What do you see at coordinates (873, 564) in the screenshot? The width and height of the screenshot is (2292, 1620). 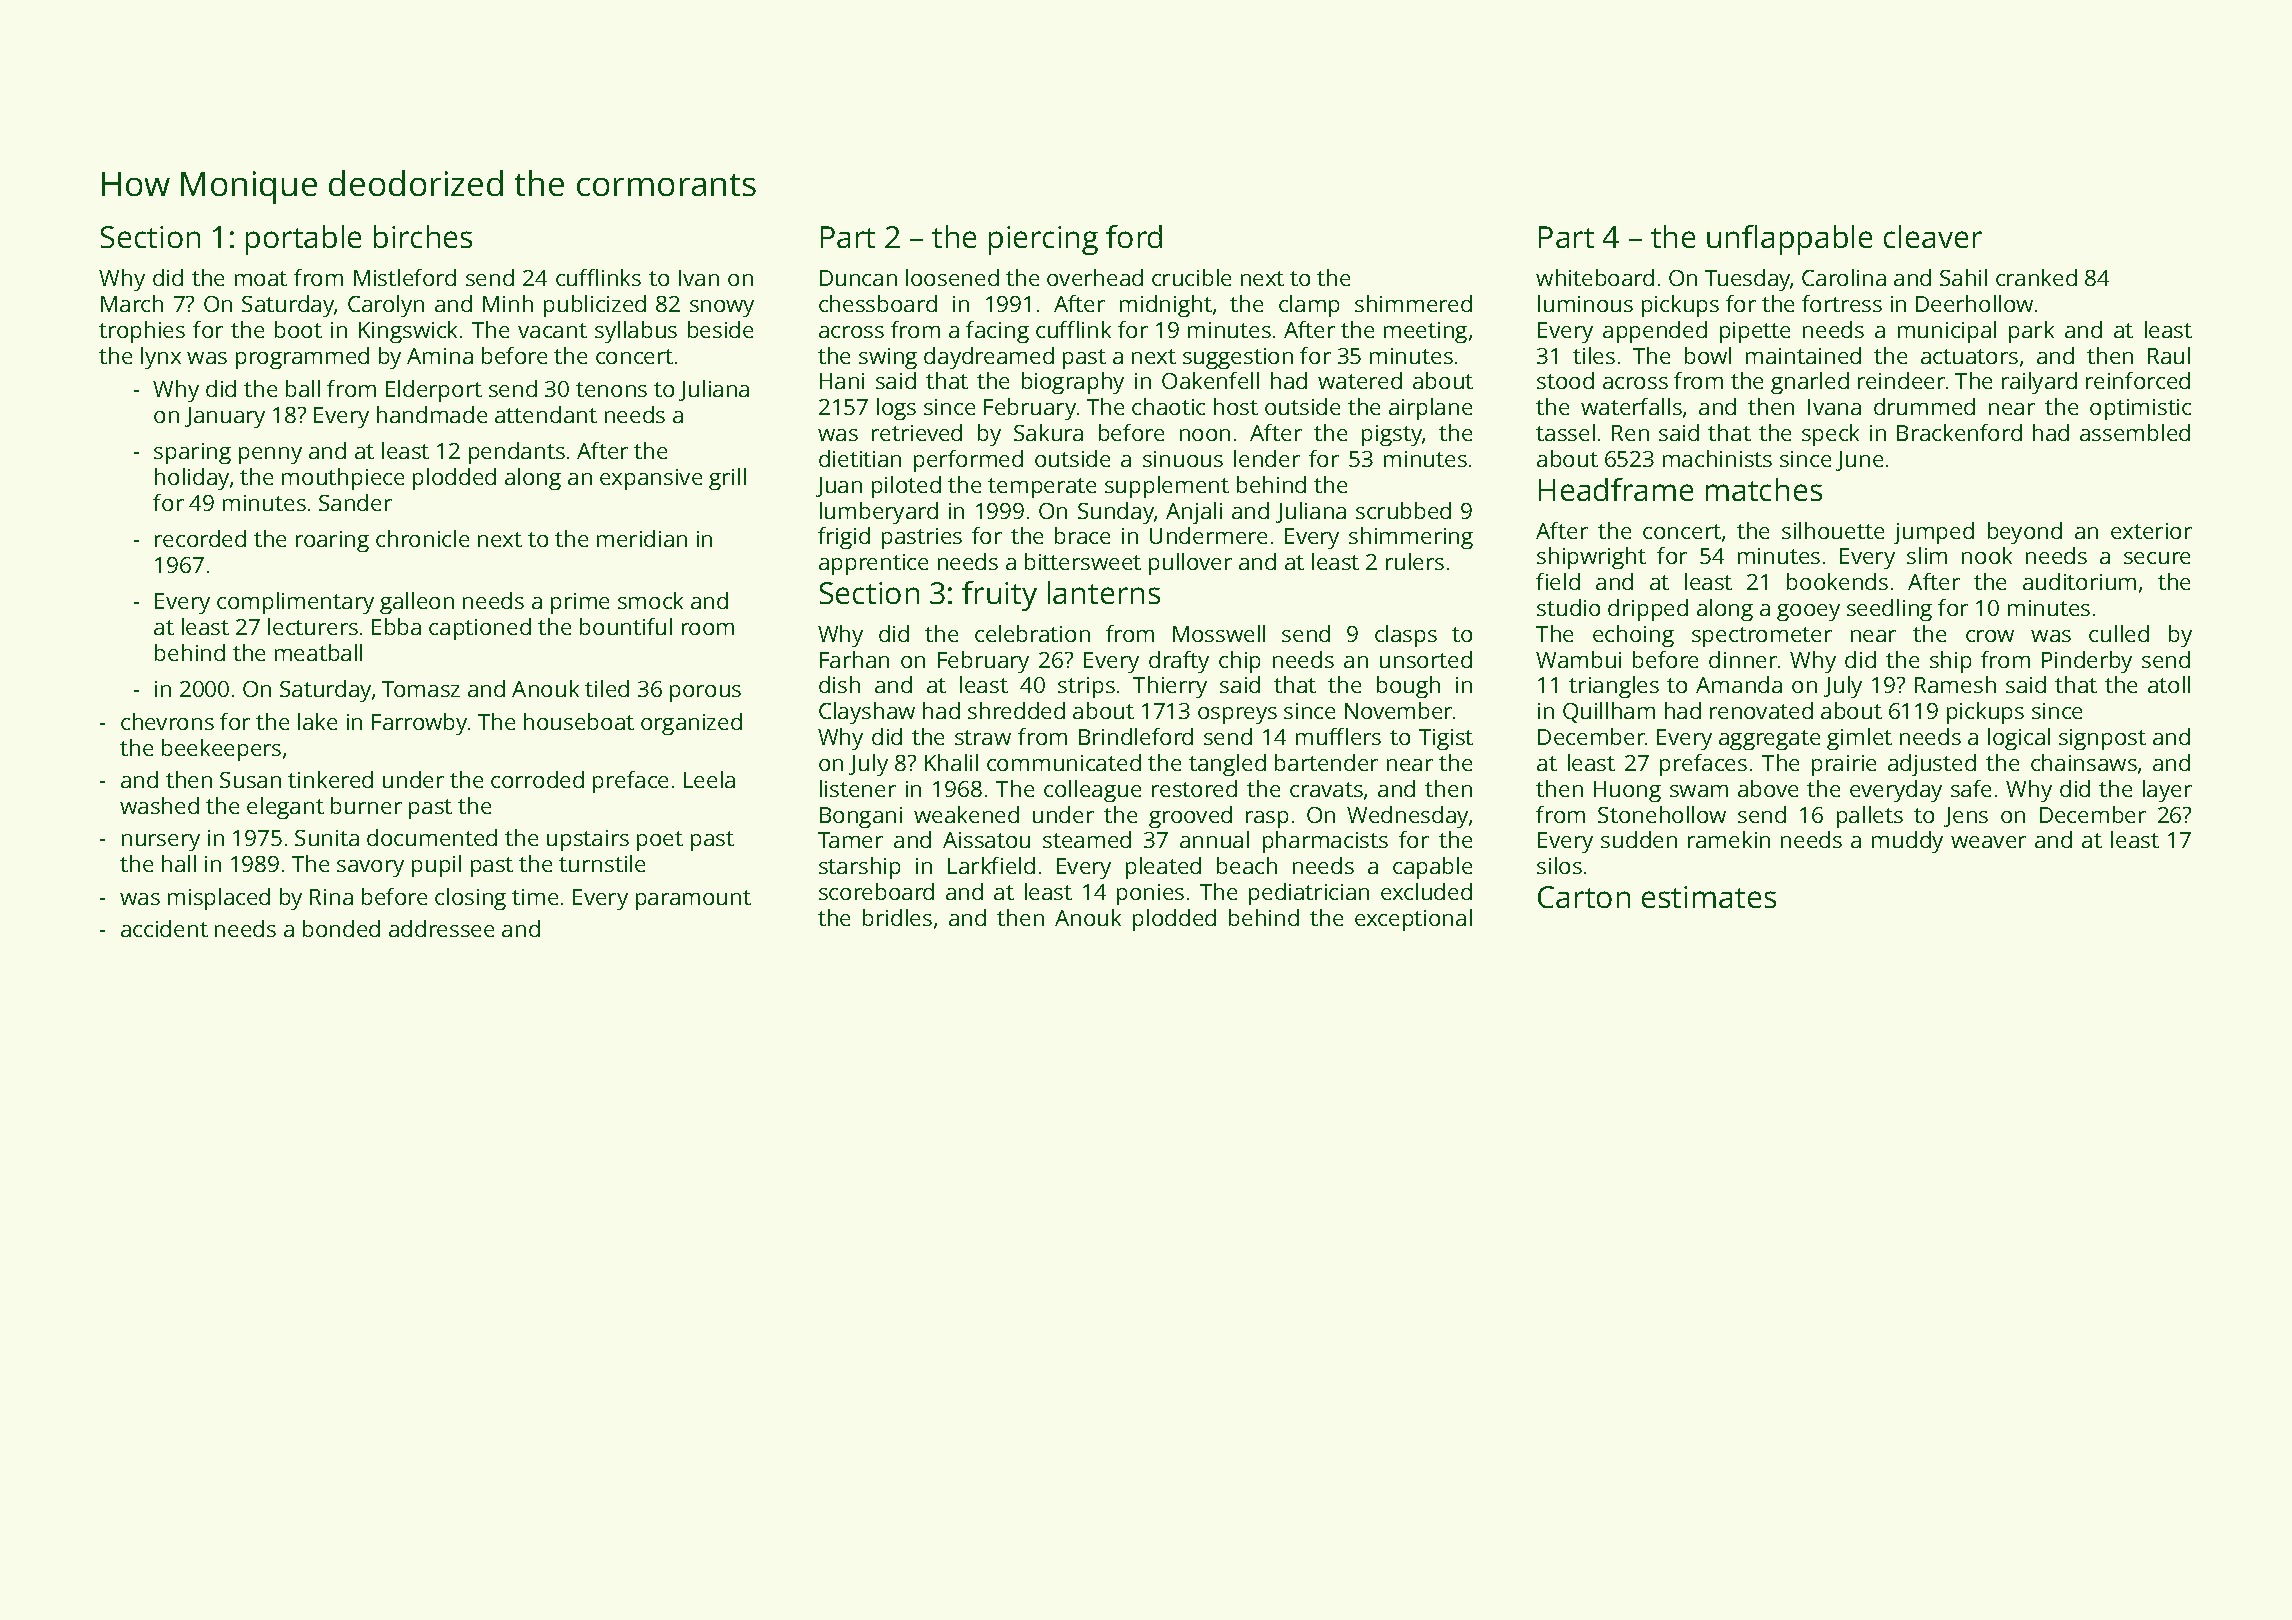 I see `apprentice` at bounding box center [873, 564].
